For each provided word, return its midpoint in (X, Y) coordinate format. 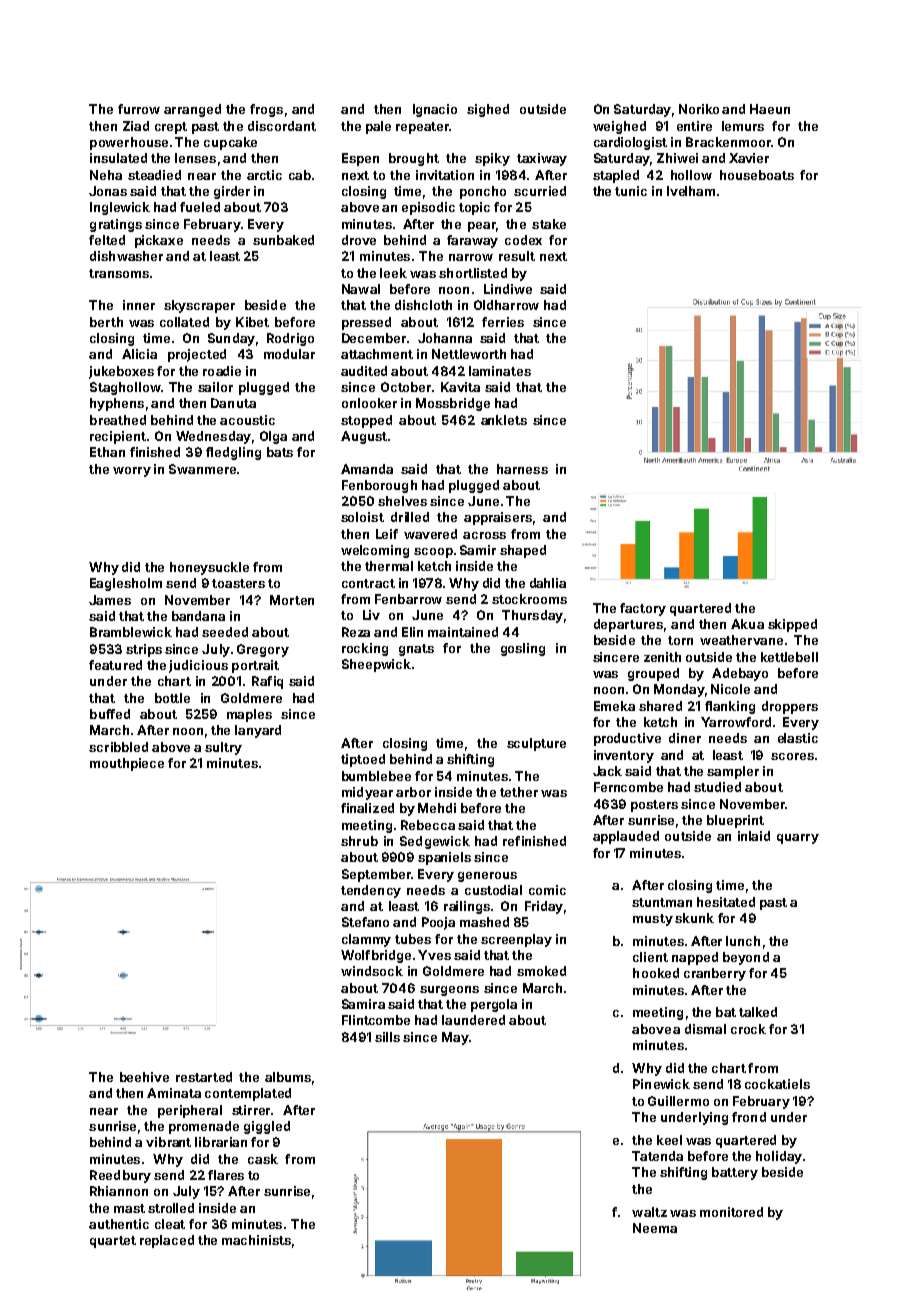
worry (132, 472)
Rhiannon (119, 1191)
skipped (792, 625)
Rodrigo (290, 339)
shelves (402, 501)
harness (522, 469)
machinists (256, 1240)
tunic (631, 191)
